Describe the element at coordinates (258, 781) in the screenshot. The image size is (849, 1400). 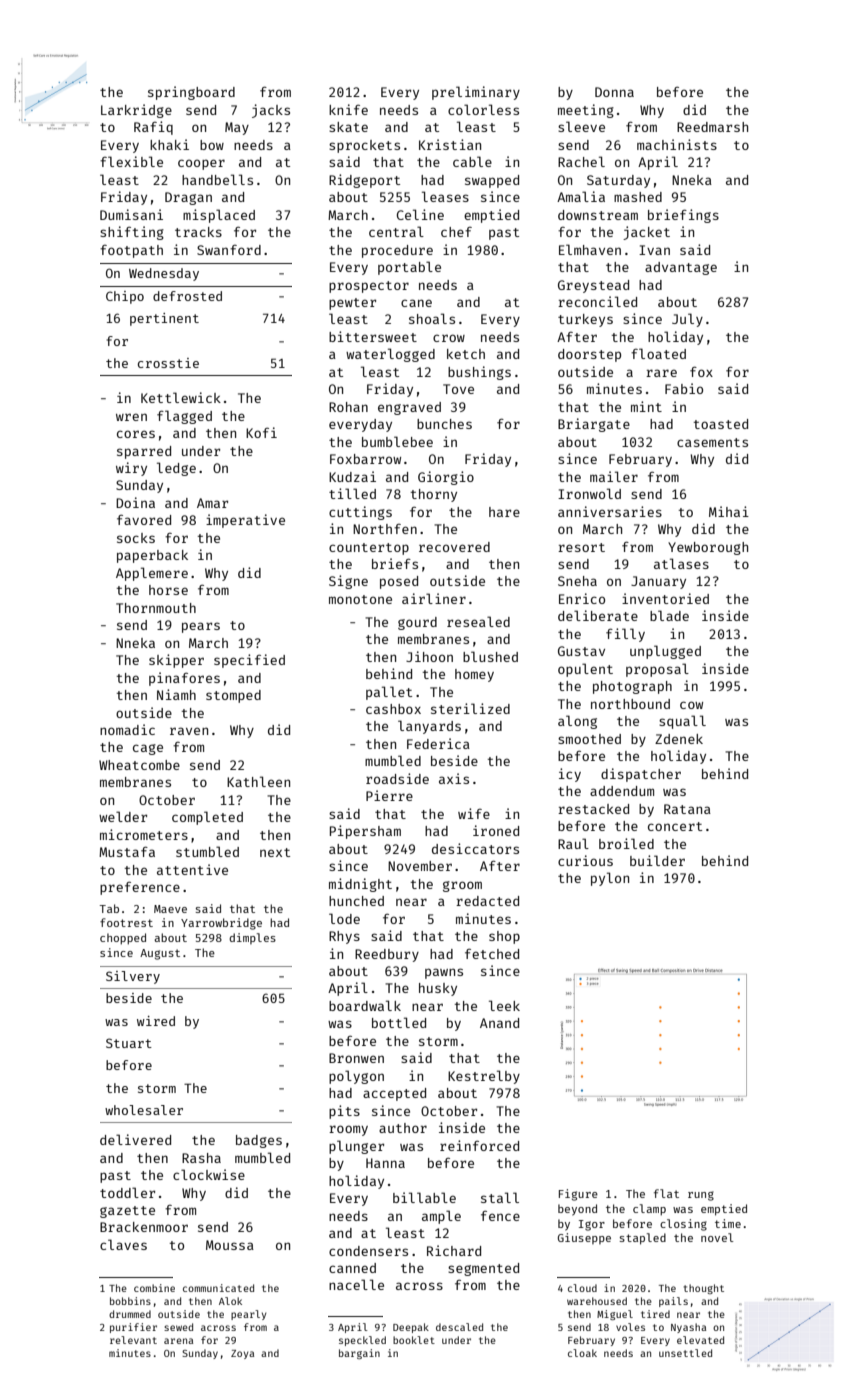
I see `Kathleen` at that location.
